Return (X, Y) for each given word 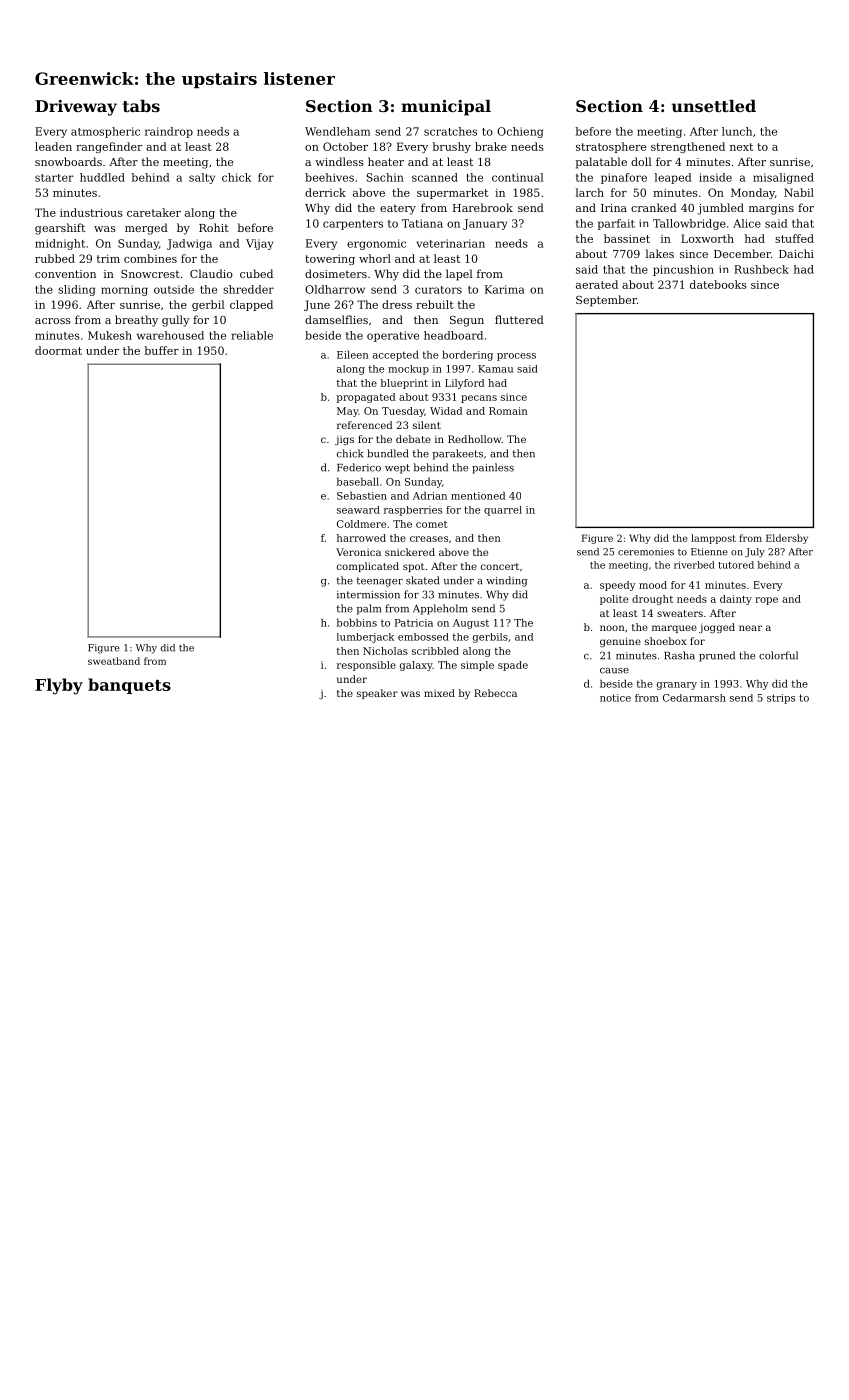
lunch (737, 131)
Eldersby (787, 539)
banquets (129, 686)
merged (146, 229)
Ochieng (520, 132)
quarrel (503, 511)
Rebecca (495, 693)
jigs (344, 440)
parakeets (458, 454)
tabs (141, 106)
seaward (358, 510)
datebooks (718, 284)
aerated (597, 284)
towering (330, 260)
